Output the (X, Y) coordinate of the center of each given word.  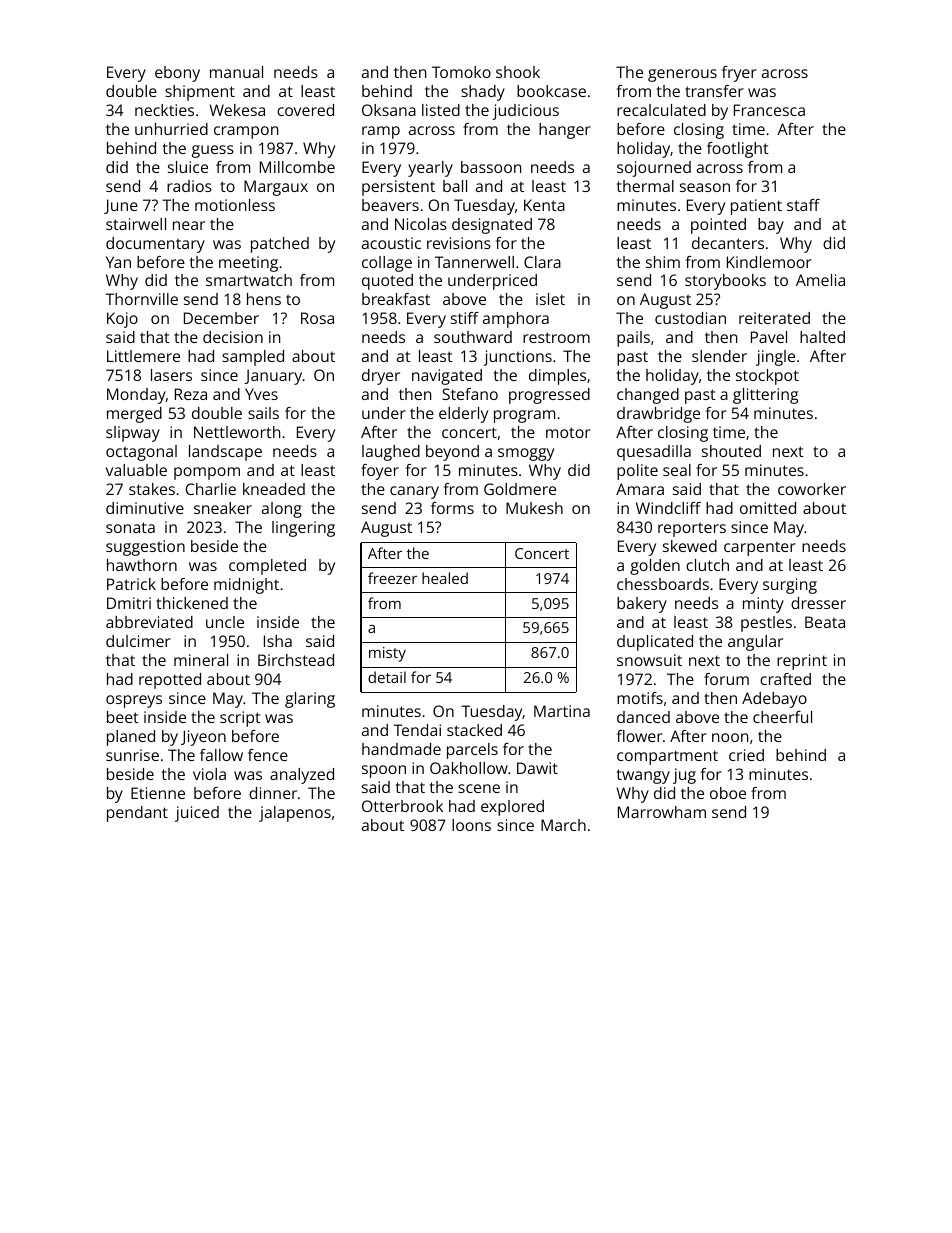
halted (822, 337)
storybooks (725, 282)
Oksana (389, 110)
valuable (136, 470)
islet (550, 299)
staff (803, 205)
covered (305, 110)
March (563, 825)
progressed (549, 396)
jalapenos (295, 814)
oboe (728, 793)
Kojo (122, 320)
